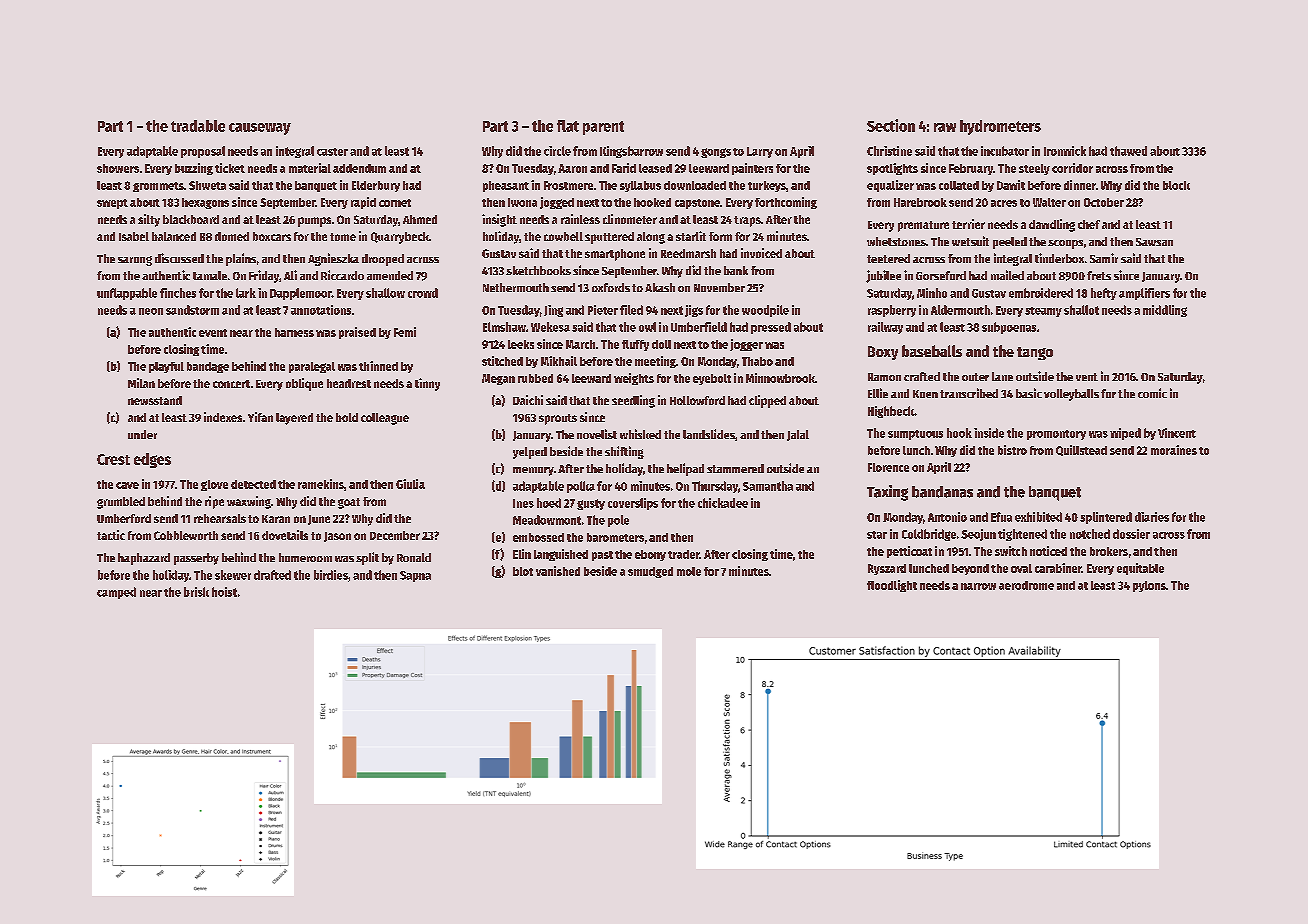  What do you see at coordinates (568, 126) in the screenshot?
I see `flat` at bounding box center [568, 126].
